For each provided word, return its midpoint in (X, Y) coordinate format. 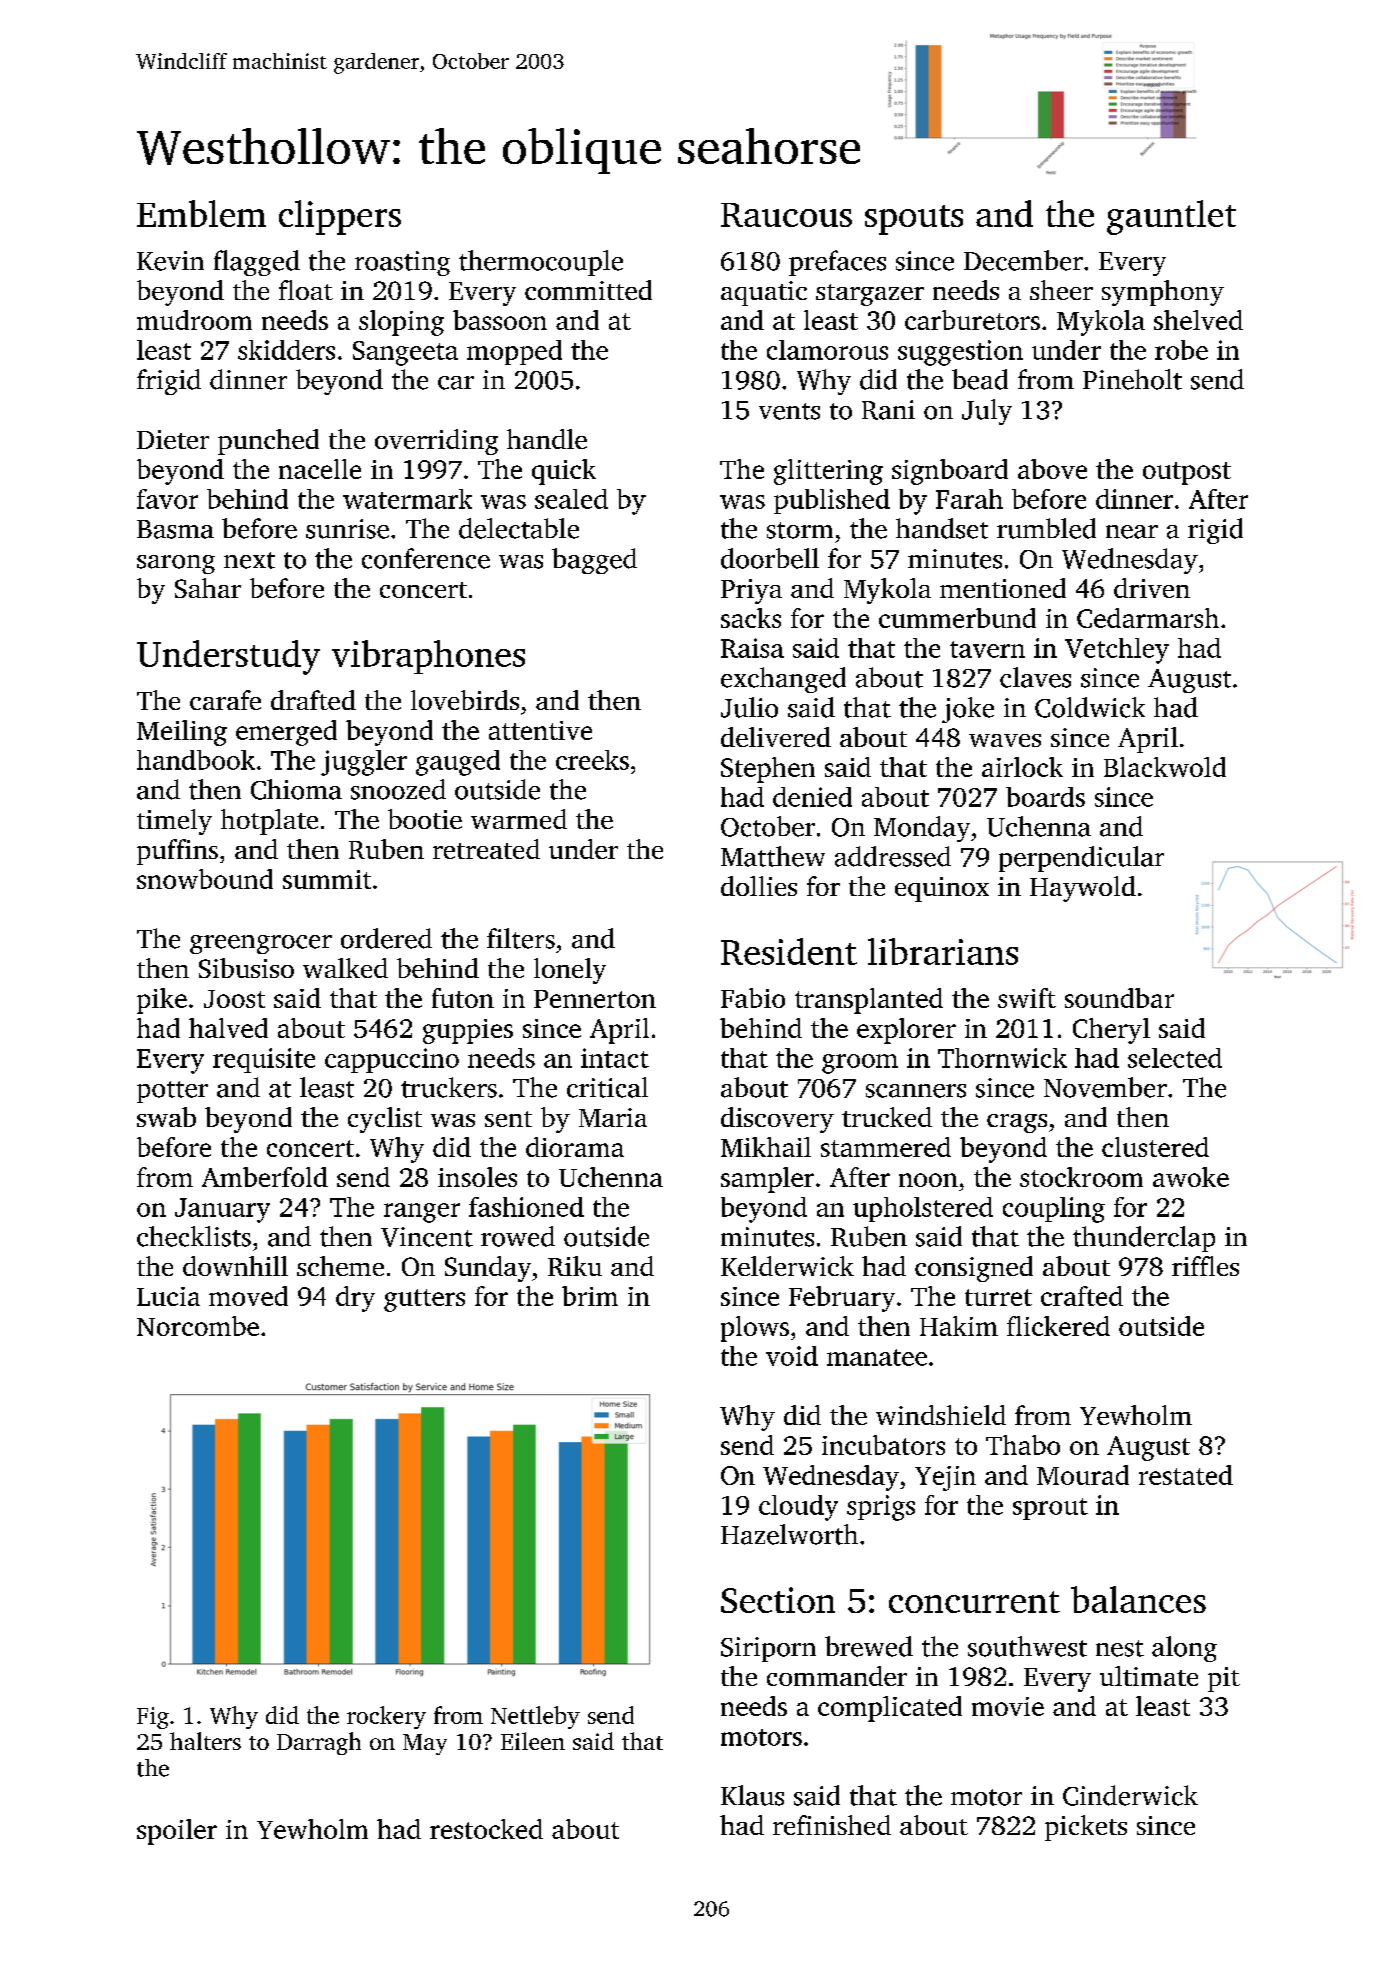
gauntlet (1171, 217)
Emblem (201, 213)
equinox (942, 889)
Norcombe (198, 1326)
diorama (575, 1147)
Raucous (786, 215)
